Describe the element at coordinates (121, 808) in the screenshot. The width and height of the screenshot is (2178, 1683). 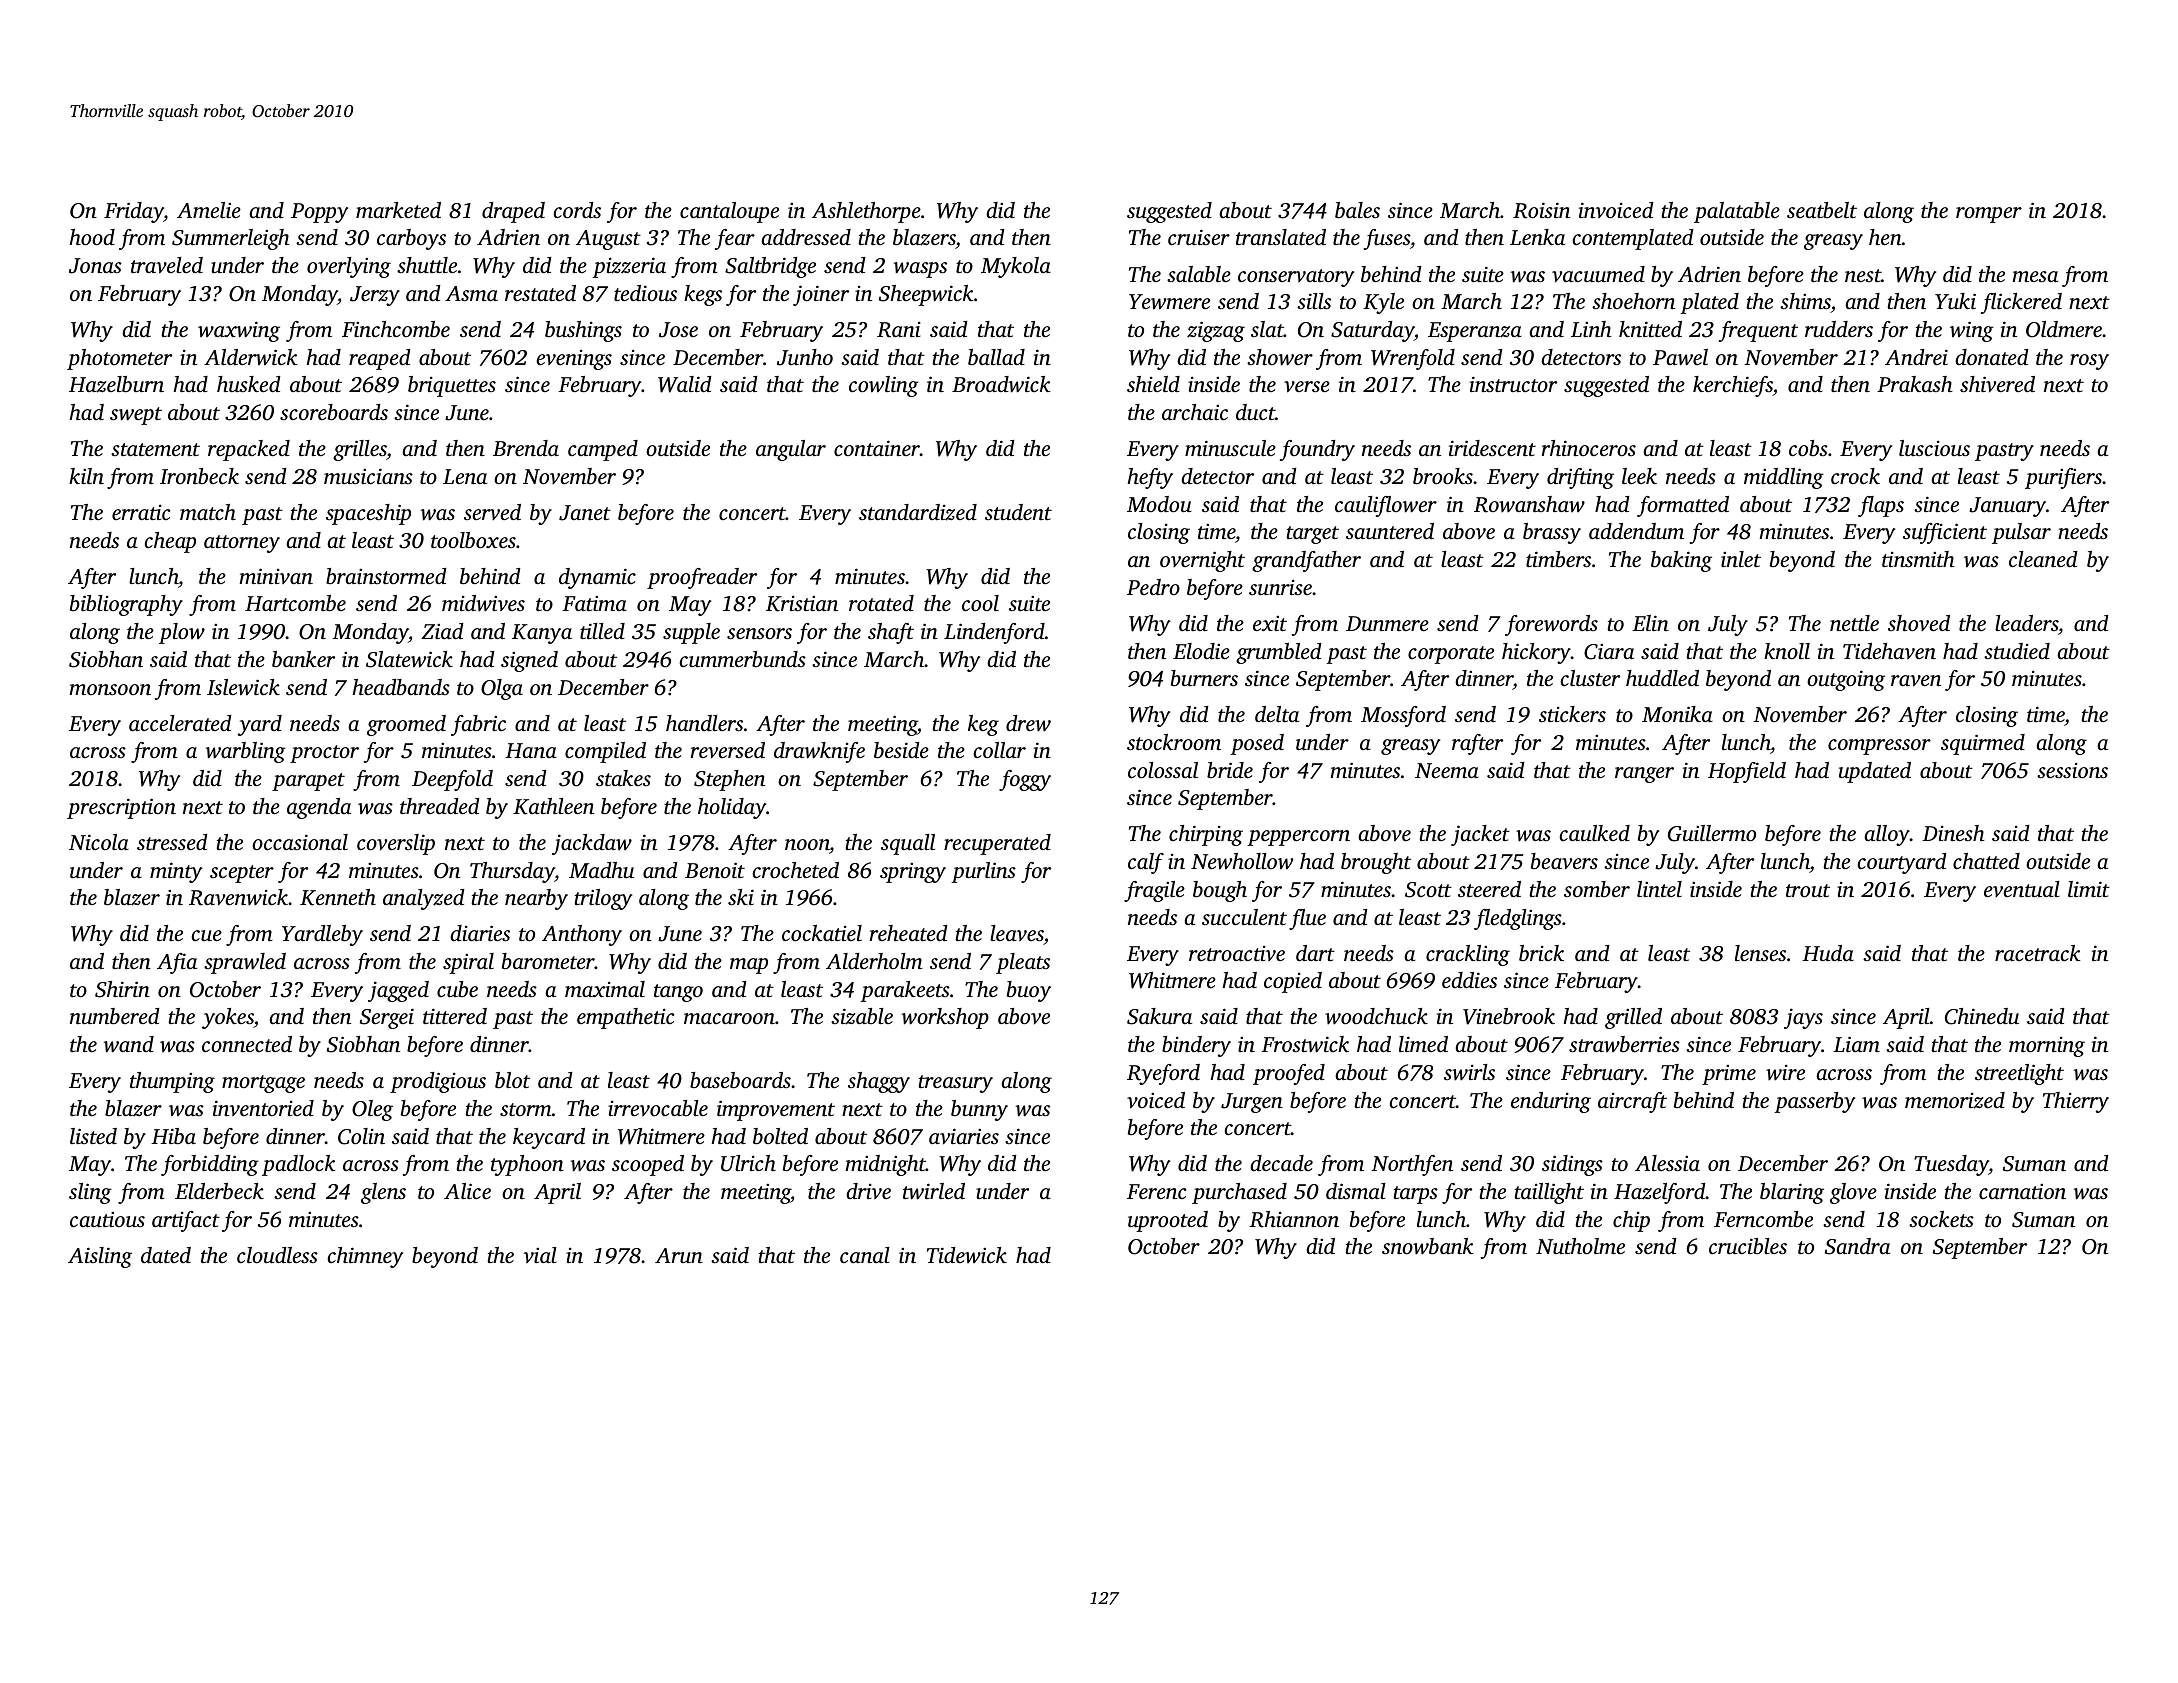
I see `prescription` at that location.
